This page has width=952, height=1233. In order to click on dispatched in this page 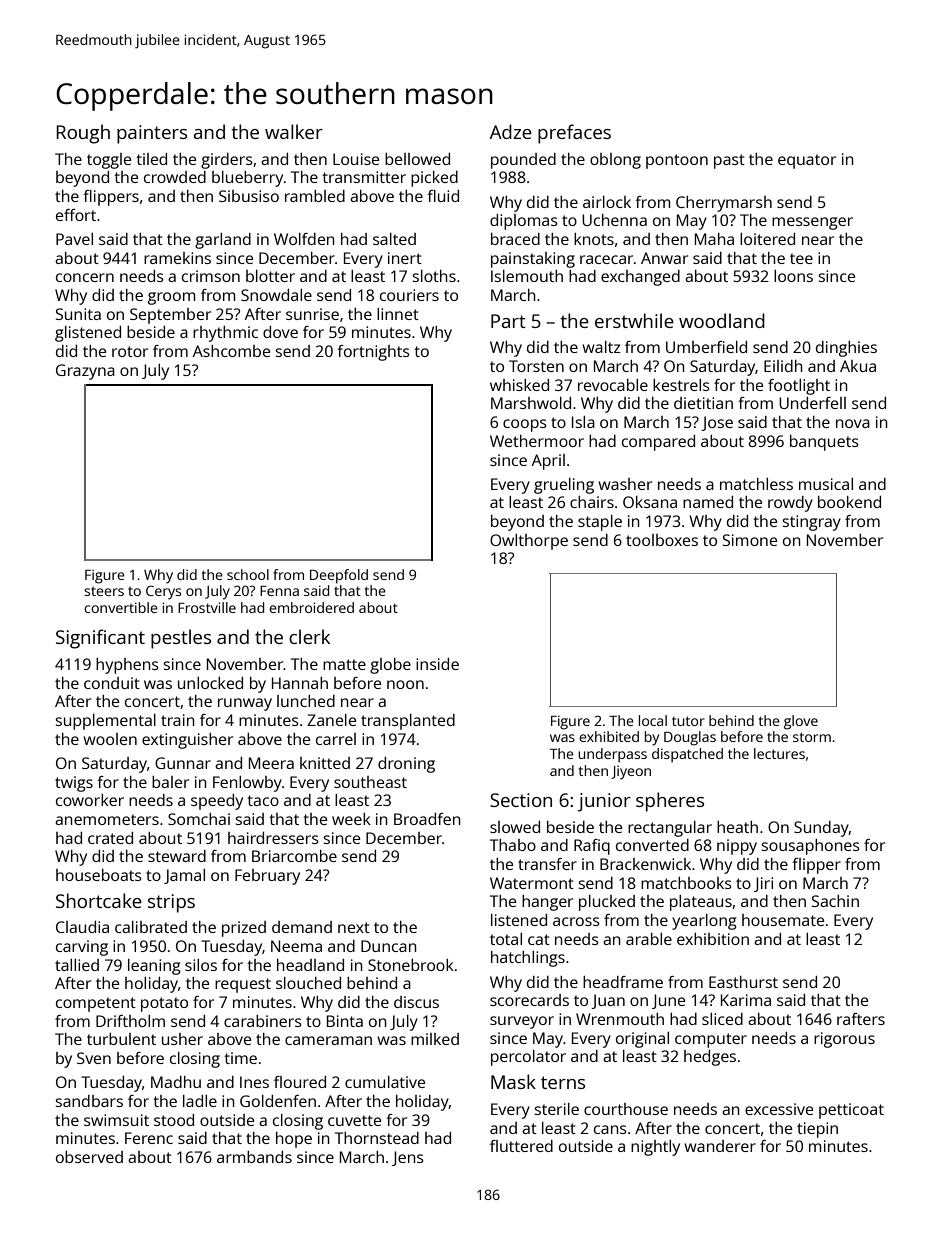, I will do `click(687, 755)`.
